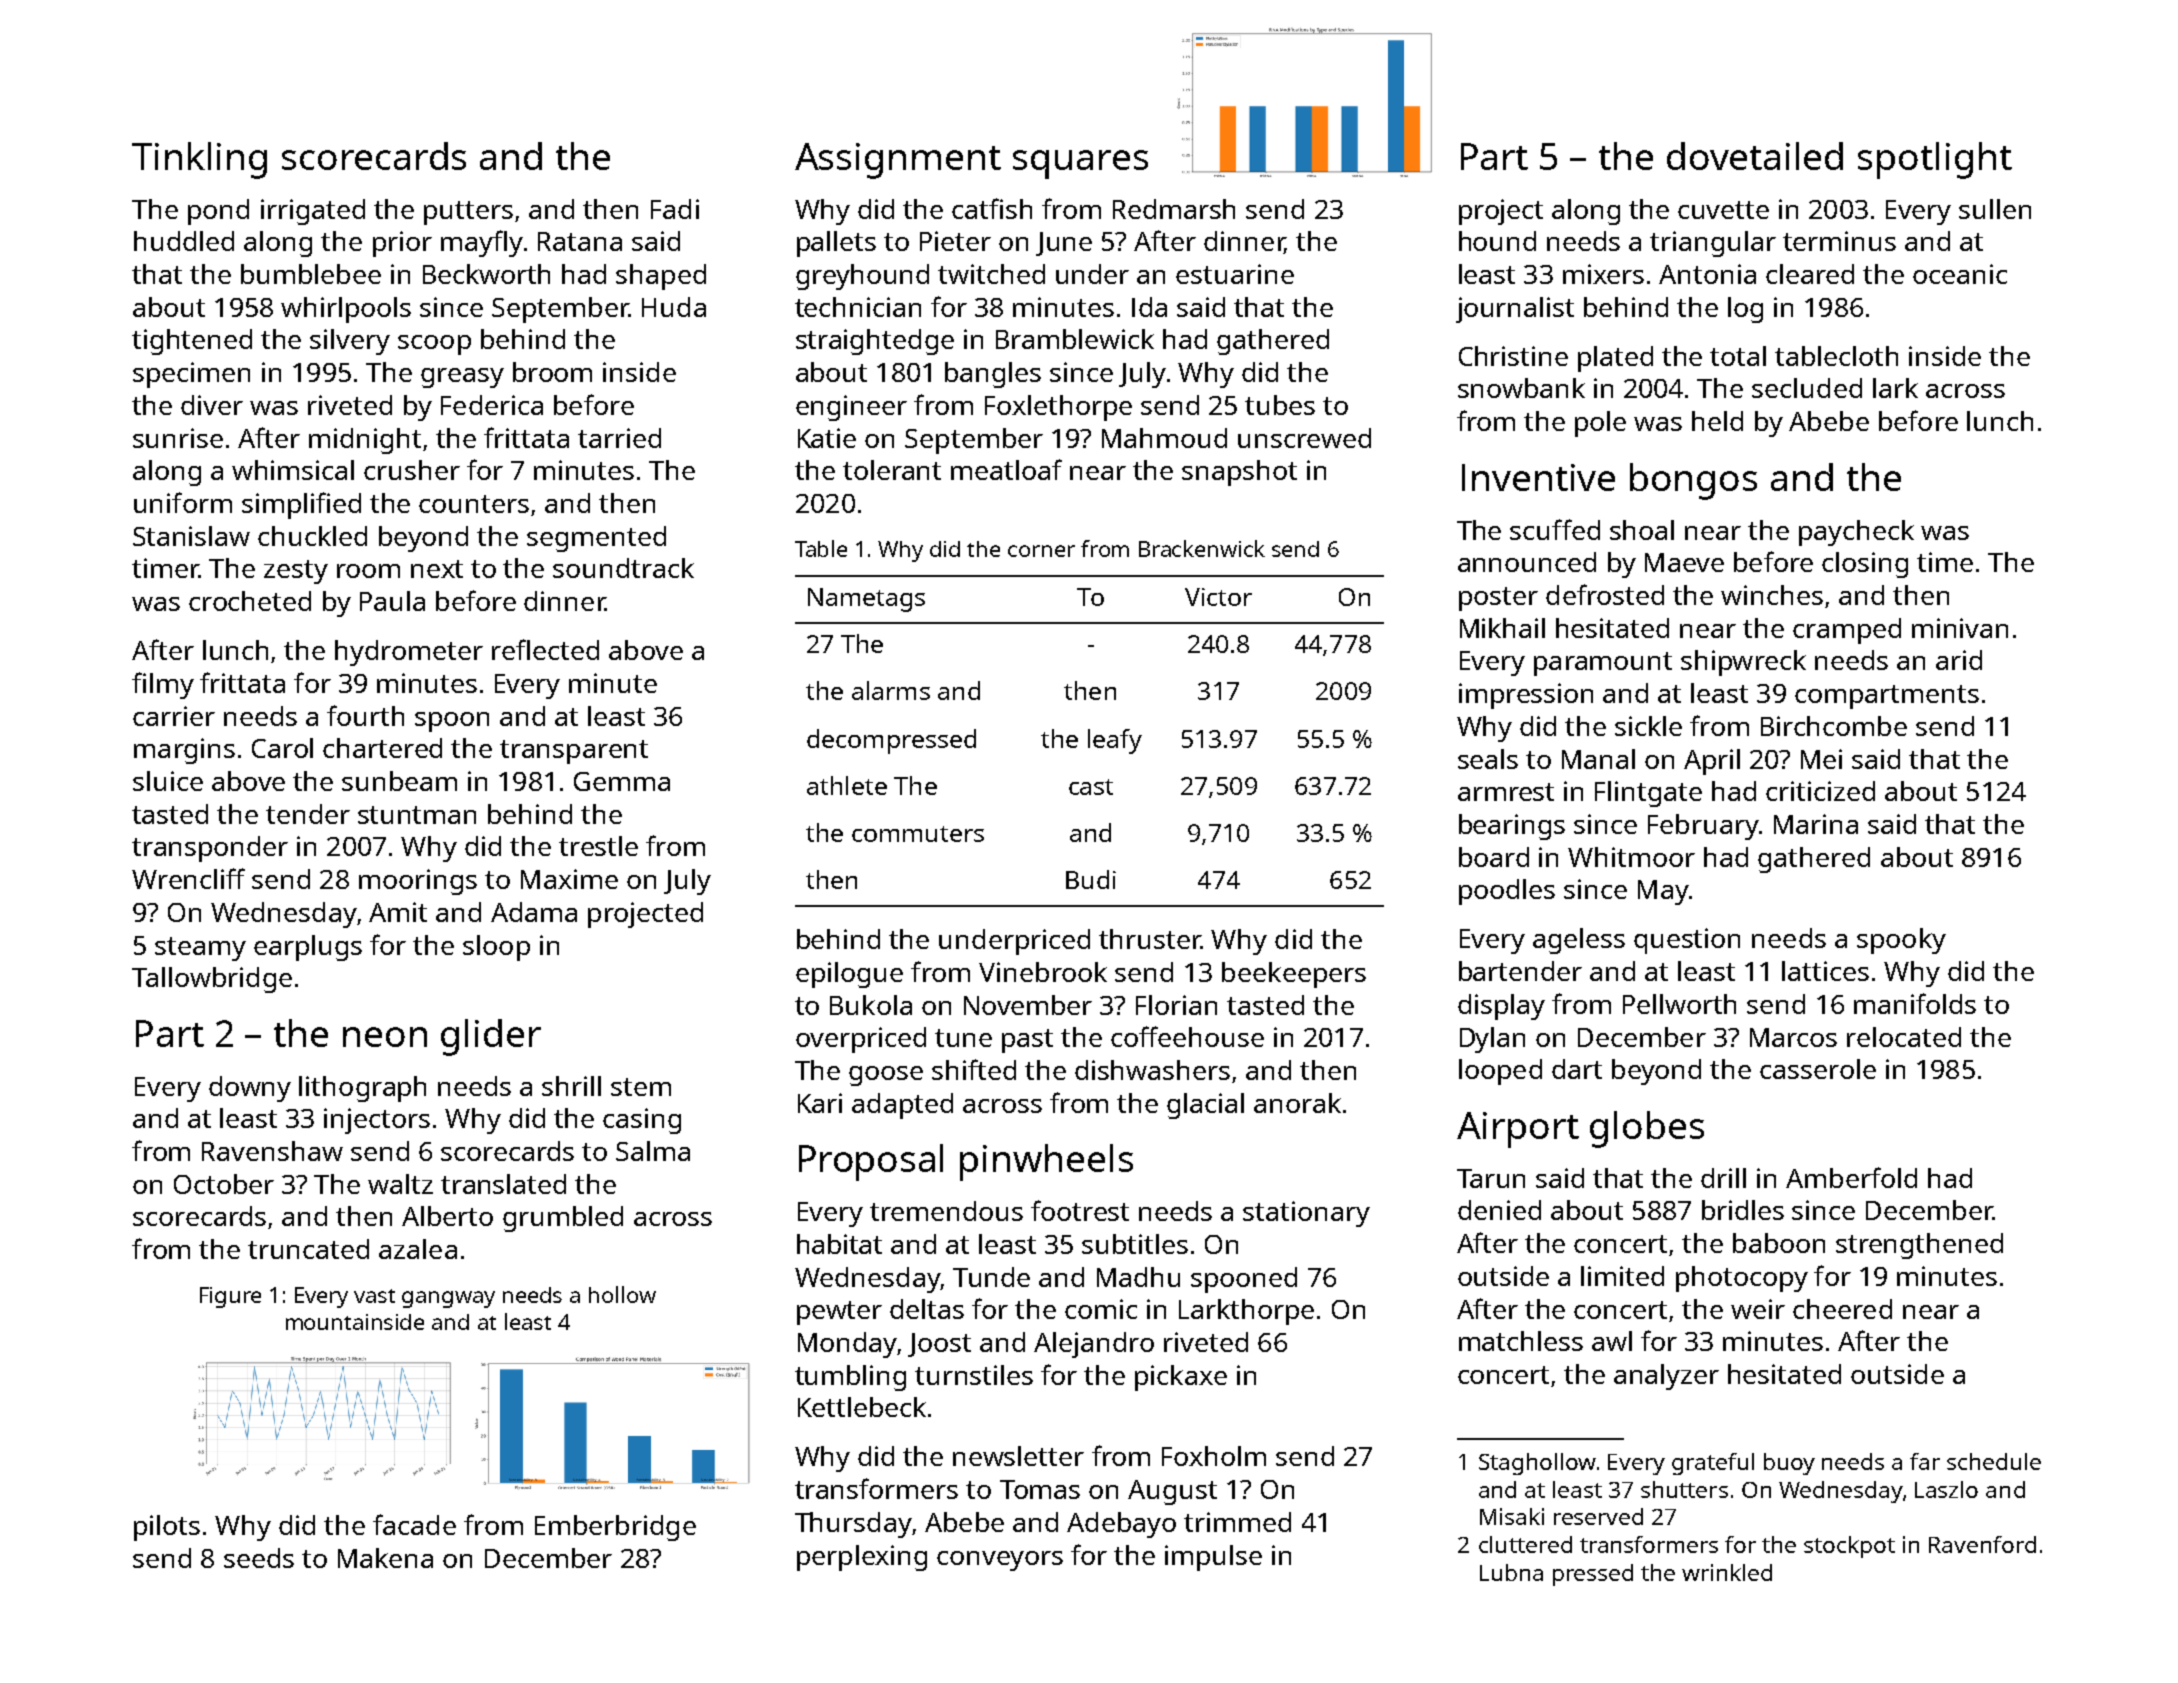 This screenshot has width=2178, height=1683. What do you see at coordinates (1960, 274) in the screenshot?
I see `oceanic` at bounding box center [1960, 274].
